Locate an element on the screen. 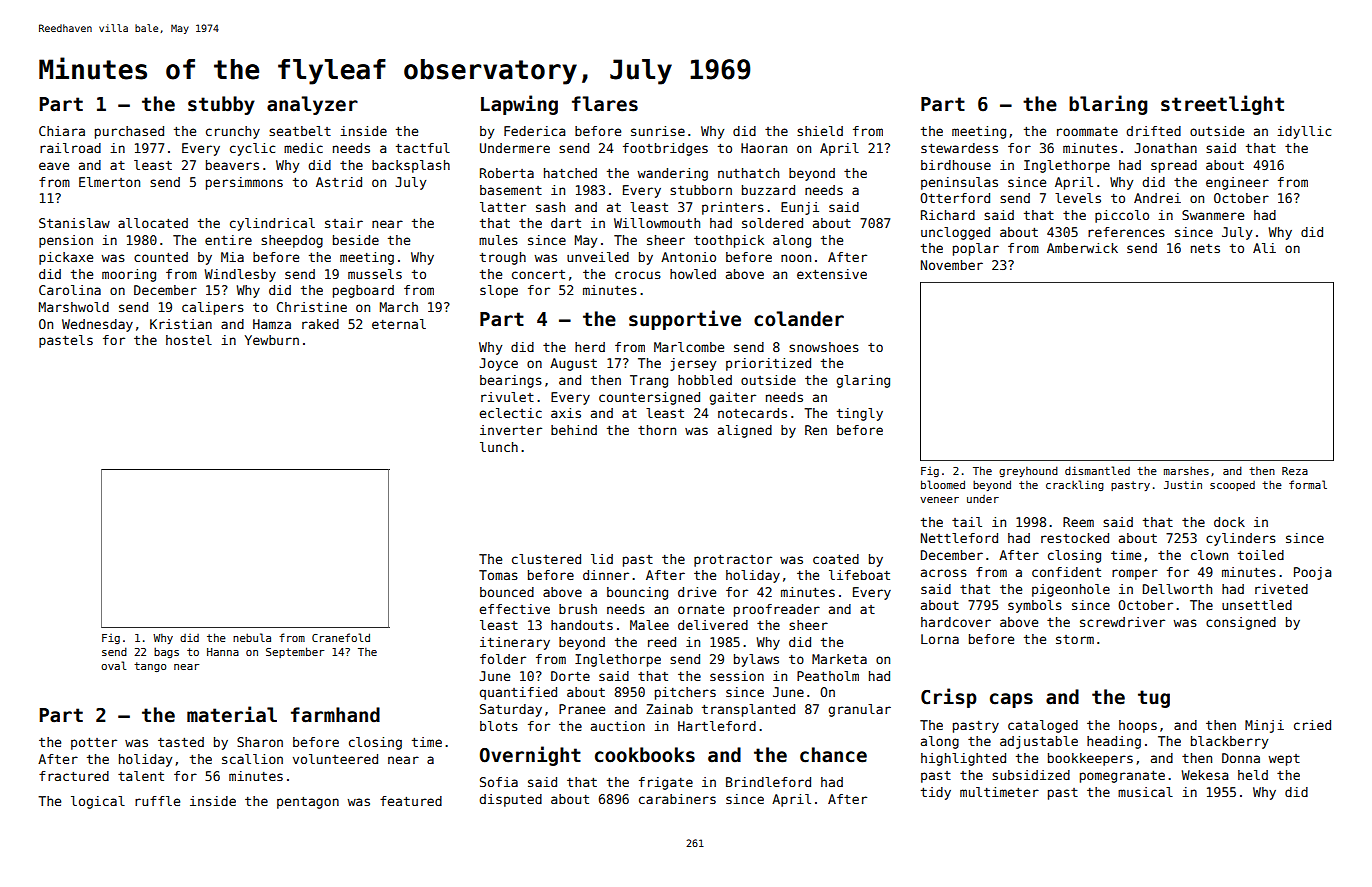  colander is located at coordinates (799, 319).
